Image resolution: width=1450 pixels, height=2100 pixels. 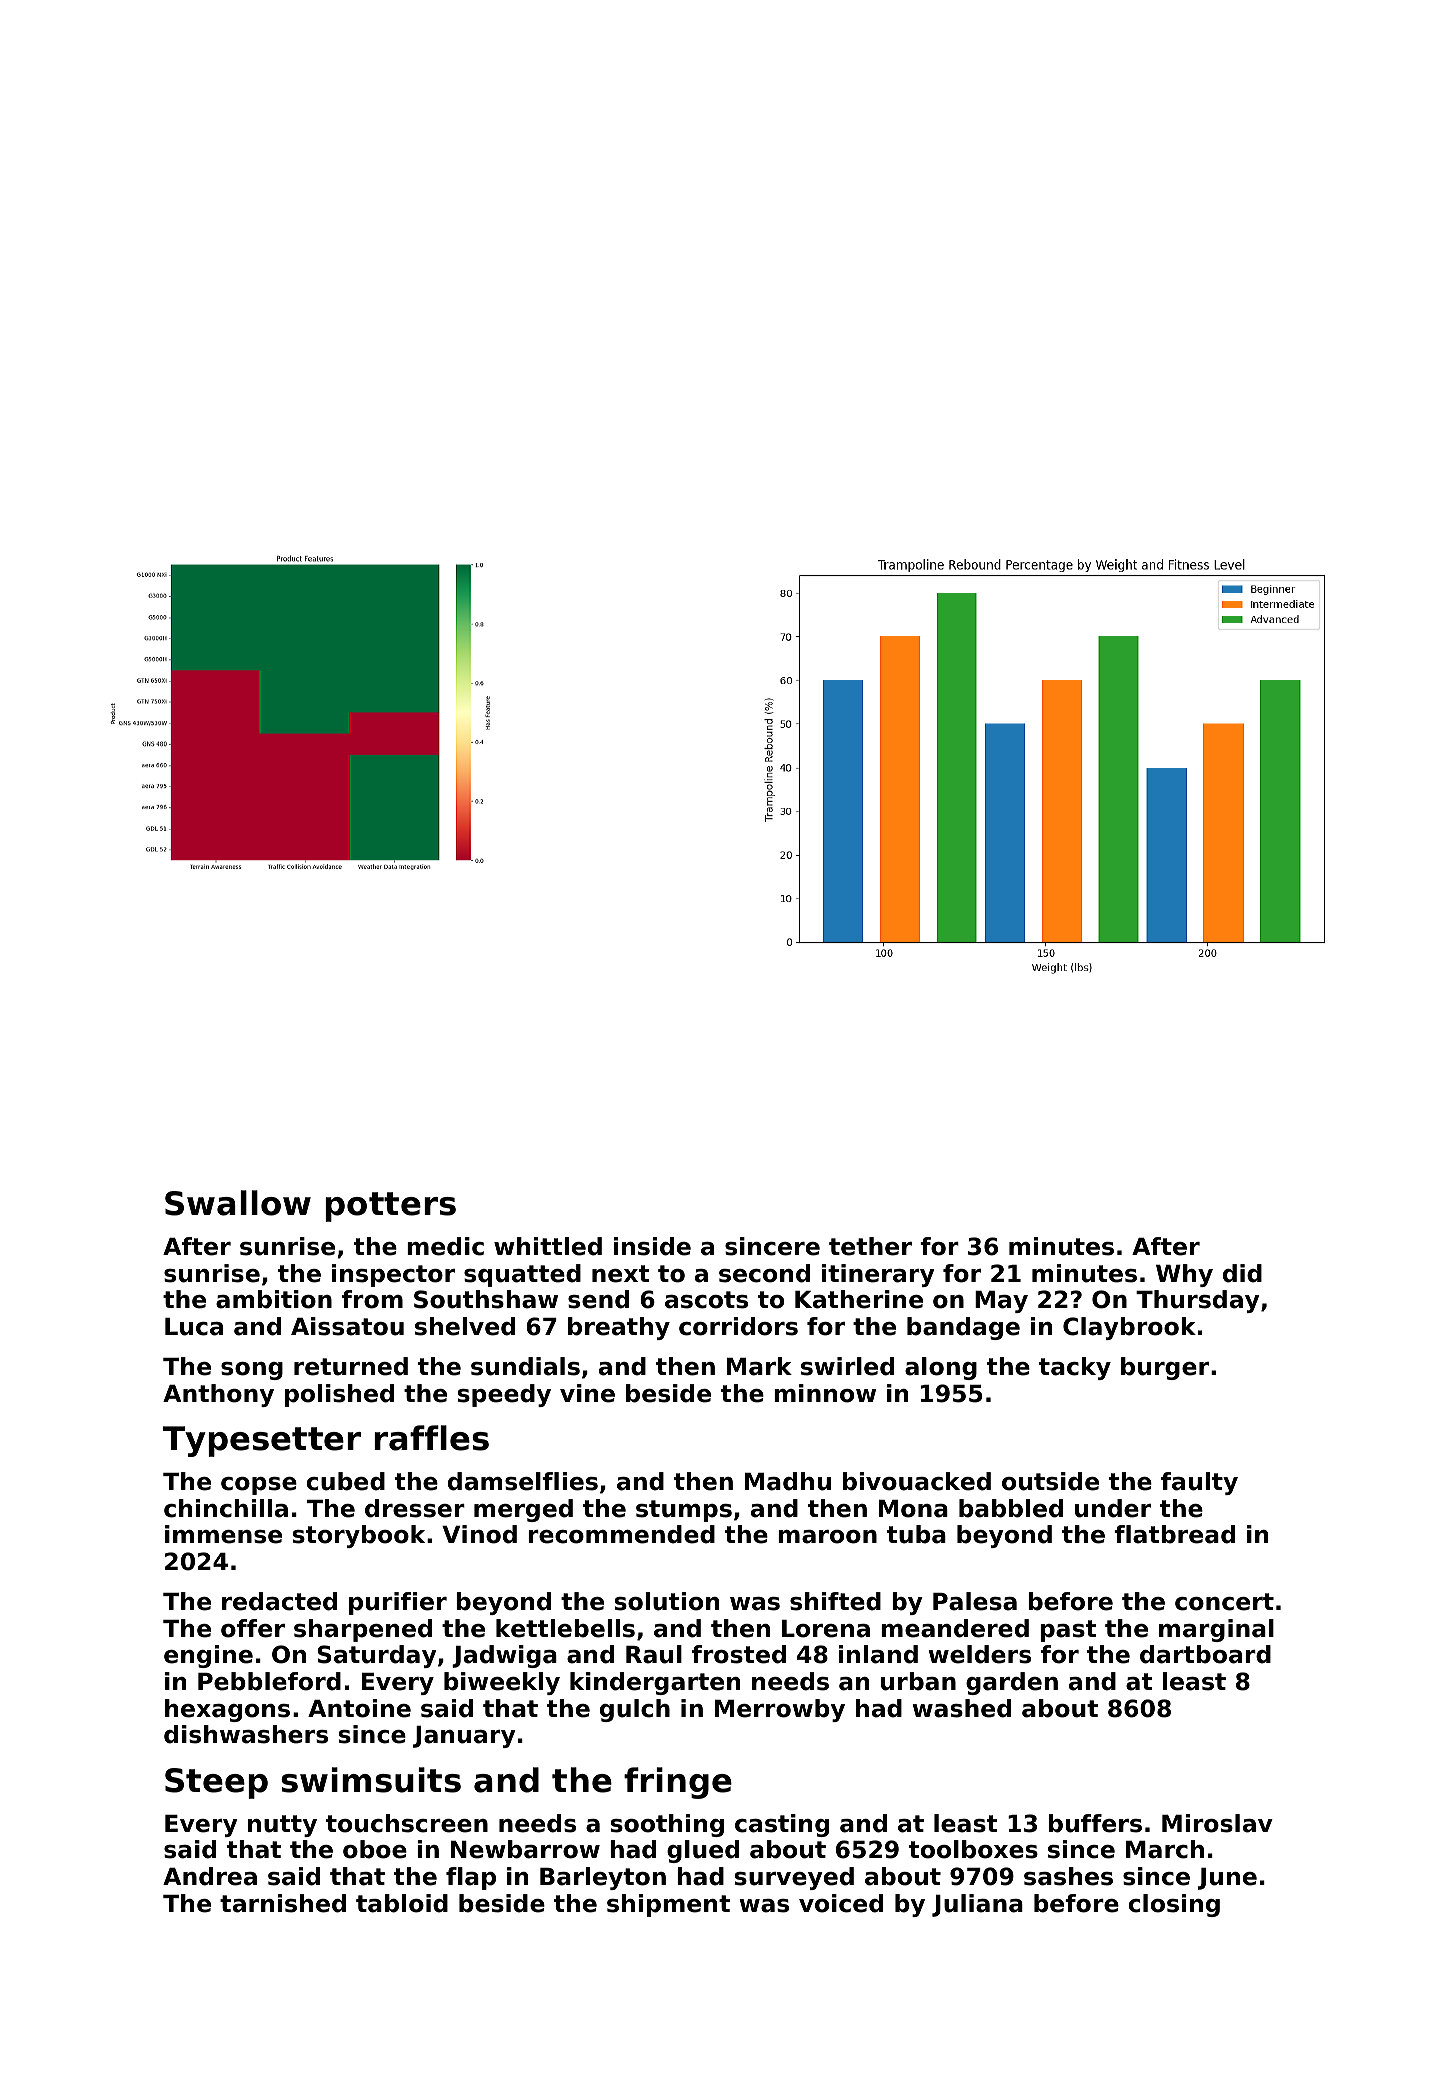 I want to click on voiced, so click(x=841, y=1903).
